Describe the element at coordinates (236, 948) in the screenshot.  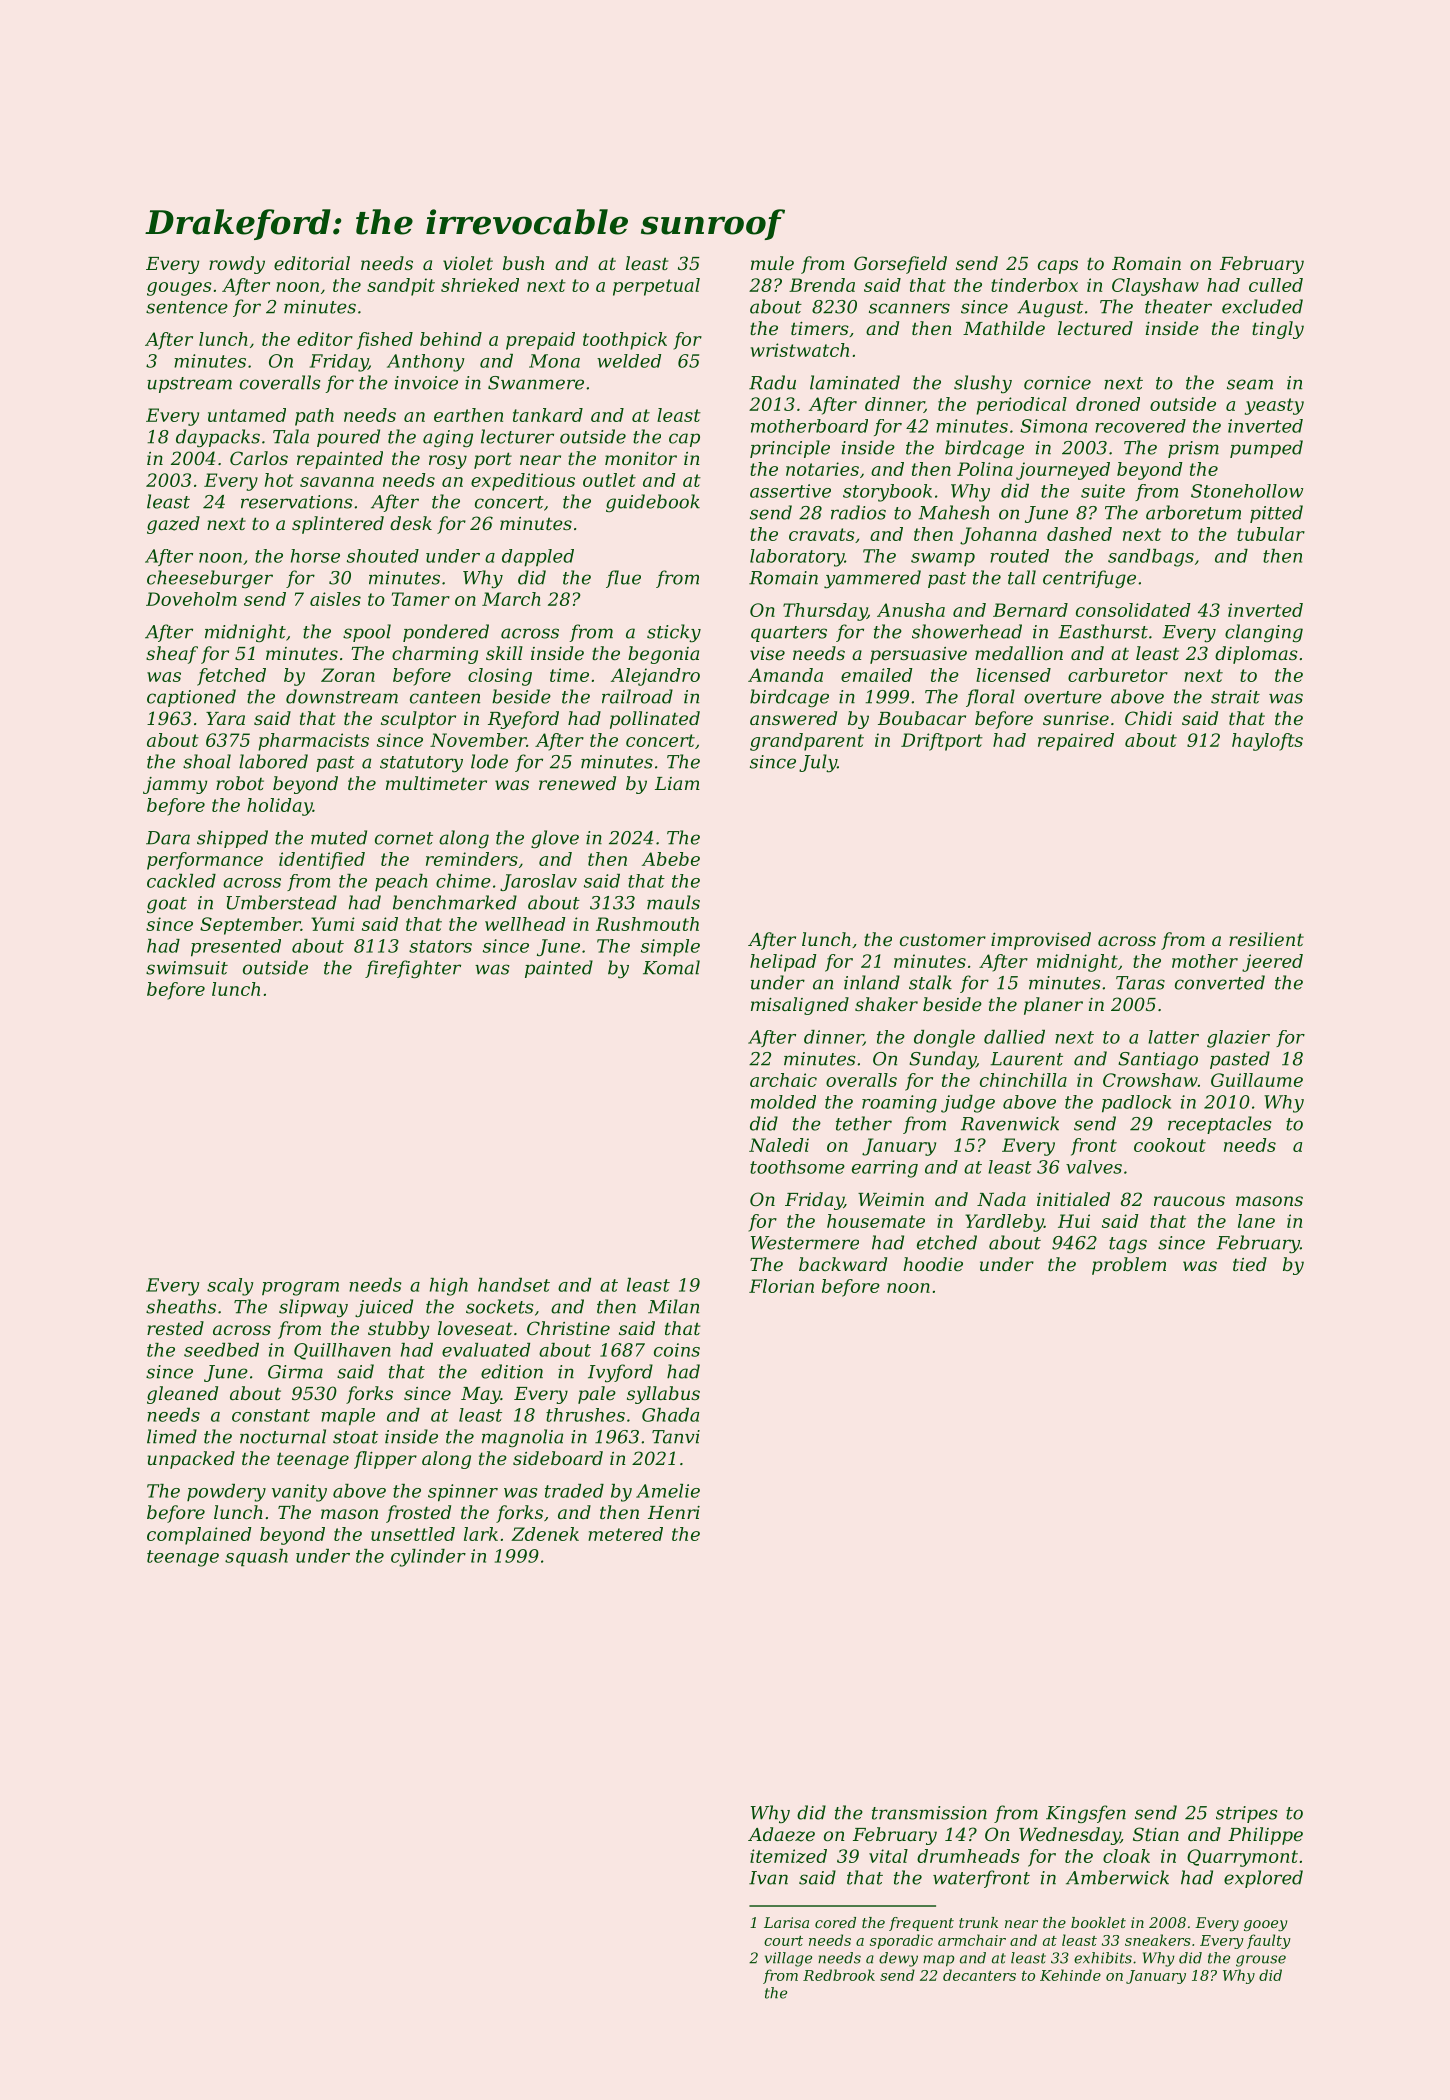
I see `presented` at that location.
